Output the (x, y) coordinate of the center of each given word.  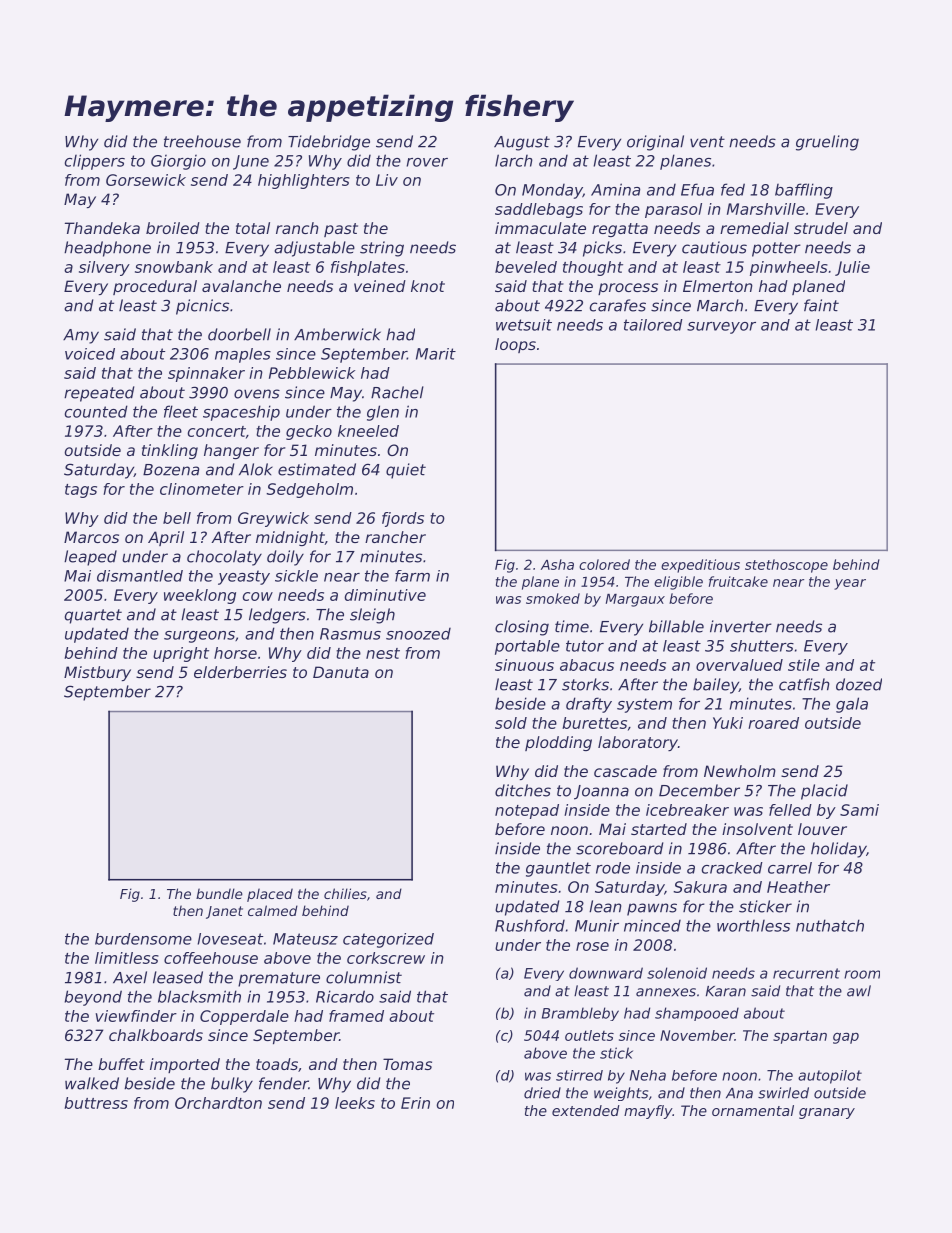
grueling (827, 143)
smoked (553, 598)
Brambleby (580, 1014)
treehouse (202, 141)
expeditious (700, 566)
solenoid (677, 973)
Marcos (91, 537)
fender (284, 1083)
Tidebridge (329, 143)
